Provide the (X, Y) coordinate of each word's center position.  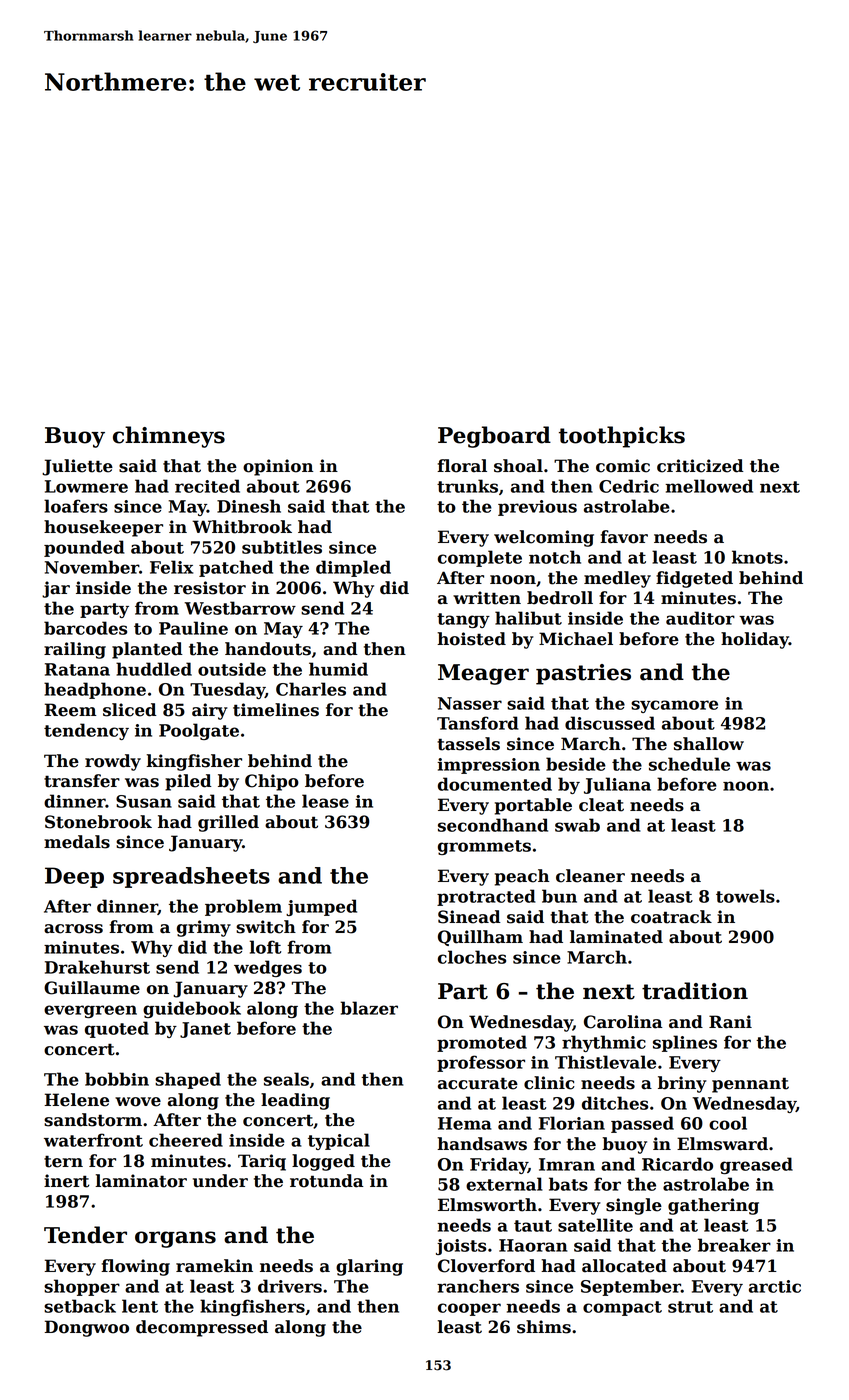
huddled (154, 669)
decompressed (202, 1328)
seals (286, 1079)
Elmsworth (487, 1205)
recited (207, 486)
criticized (700, 466)
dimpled (353, 568)
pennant (750, 1085)
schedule (689, 764)
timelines (276, 710)
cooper (469, 1309)
